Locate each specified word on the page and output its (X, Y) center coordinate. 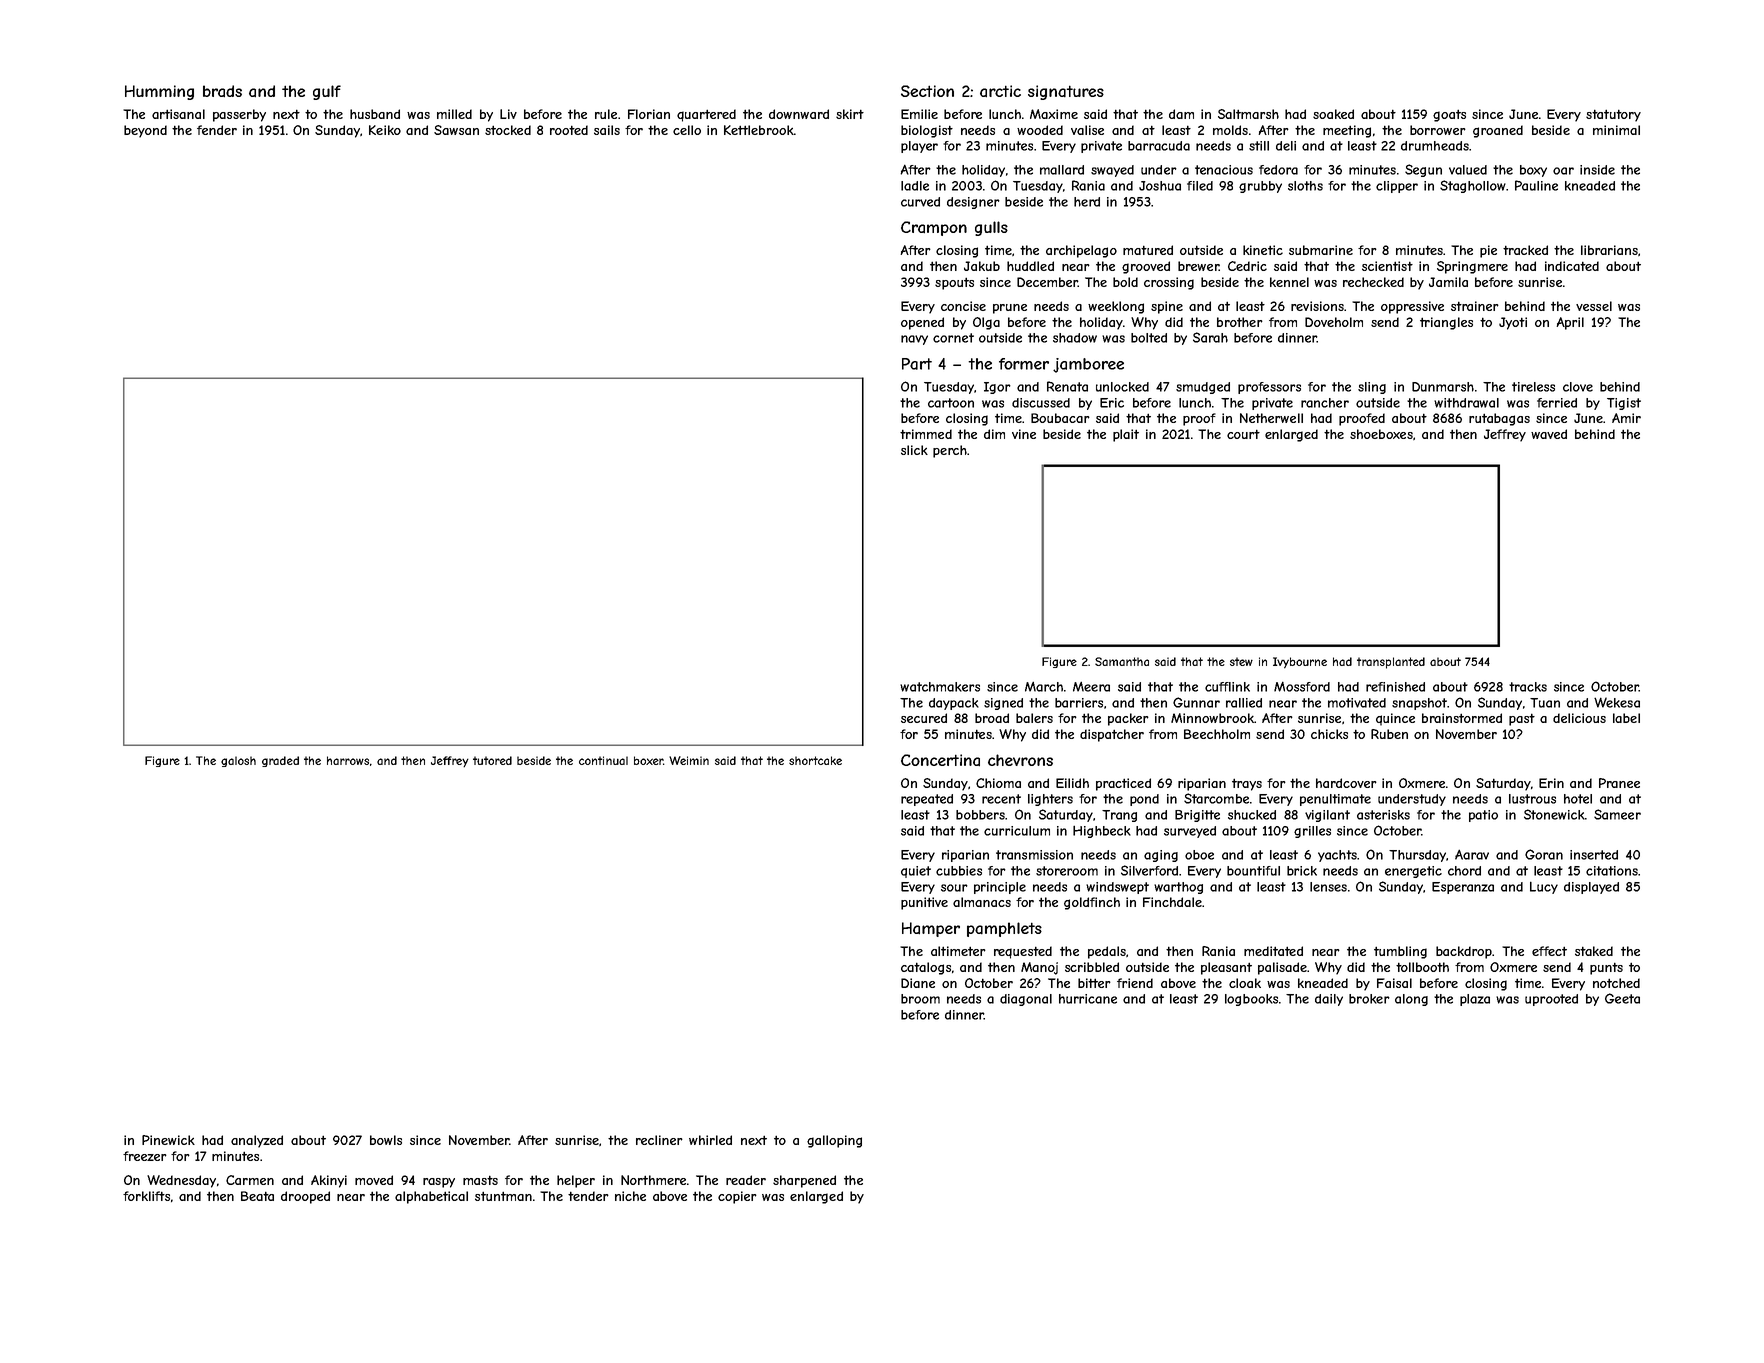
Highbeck (1102, 831)
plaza (1475, 1000)
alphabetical (431, 1197)
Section (927, 91)
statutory (1613, 115)
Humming (159, 92)
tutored (492, 760)
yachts (1337, 856)
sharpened (804, 1181)
